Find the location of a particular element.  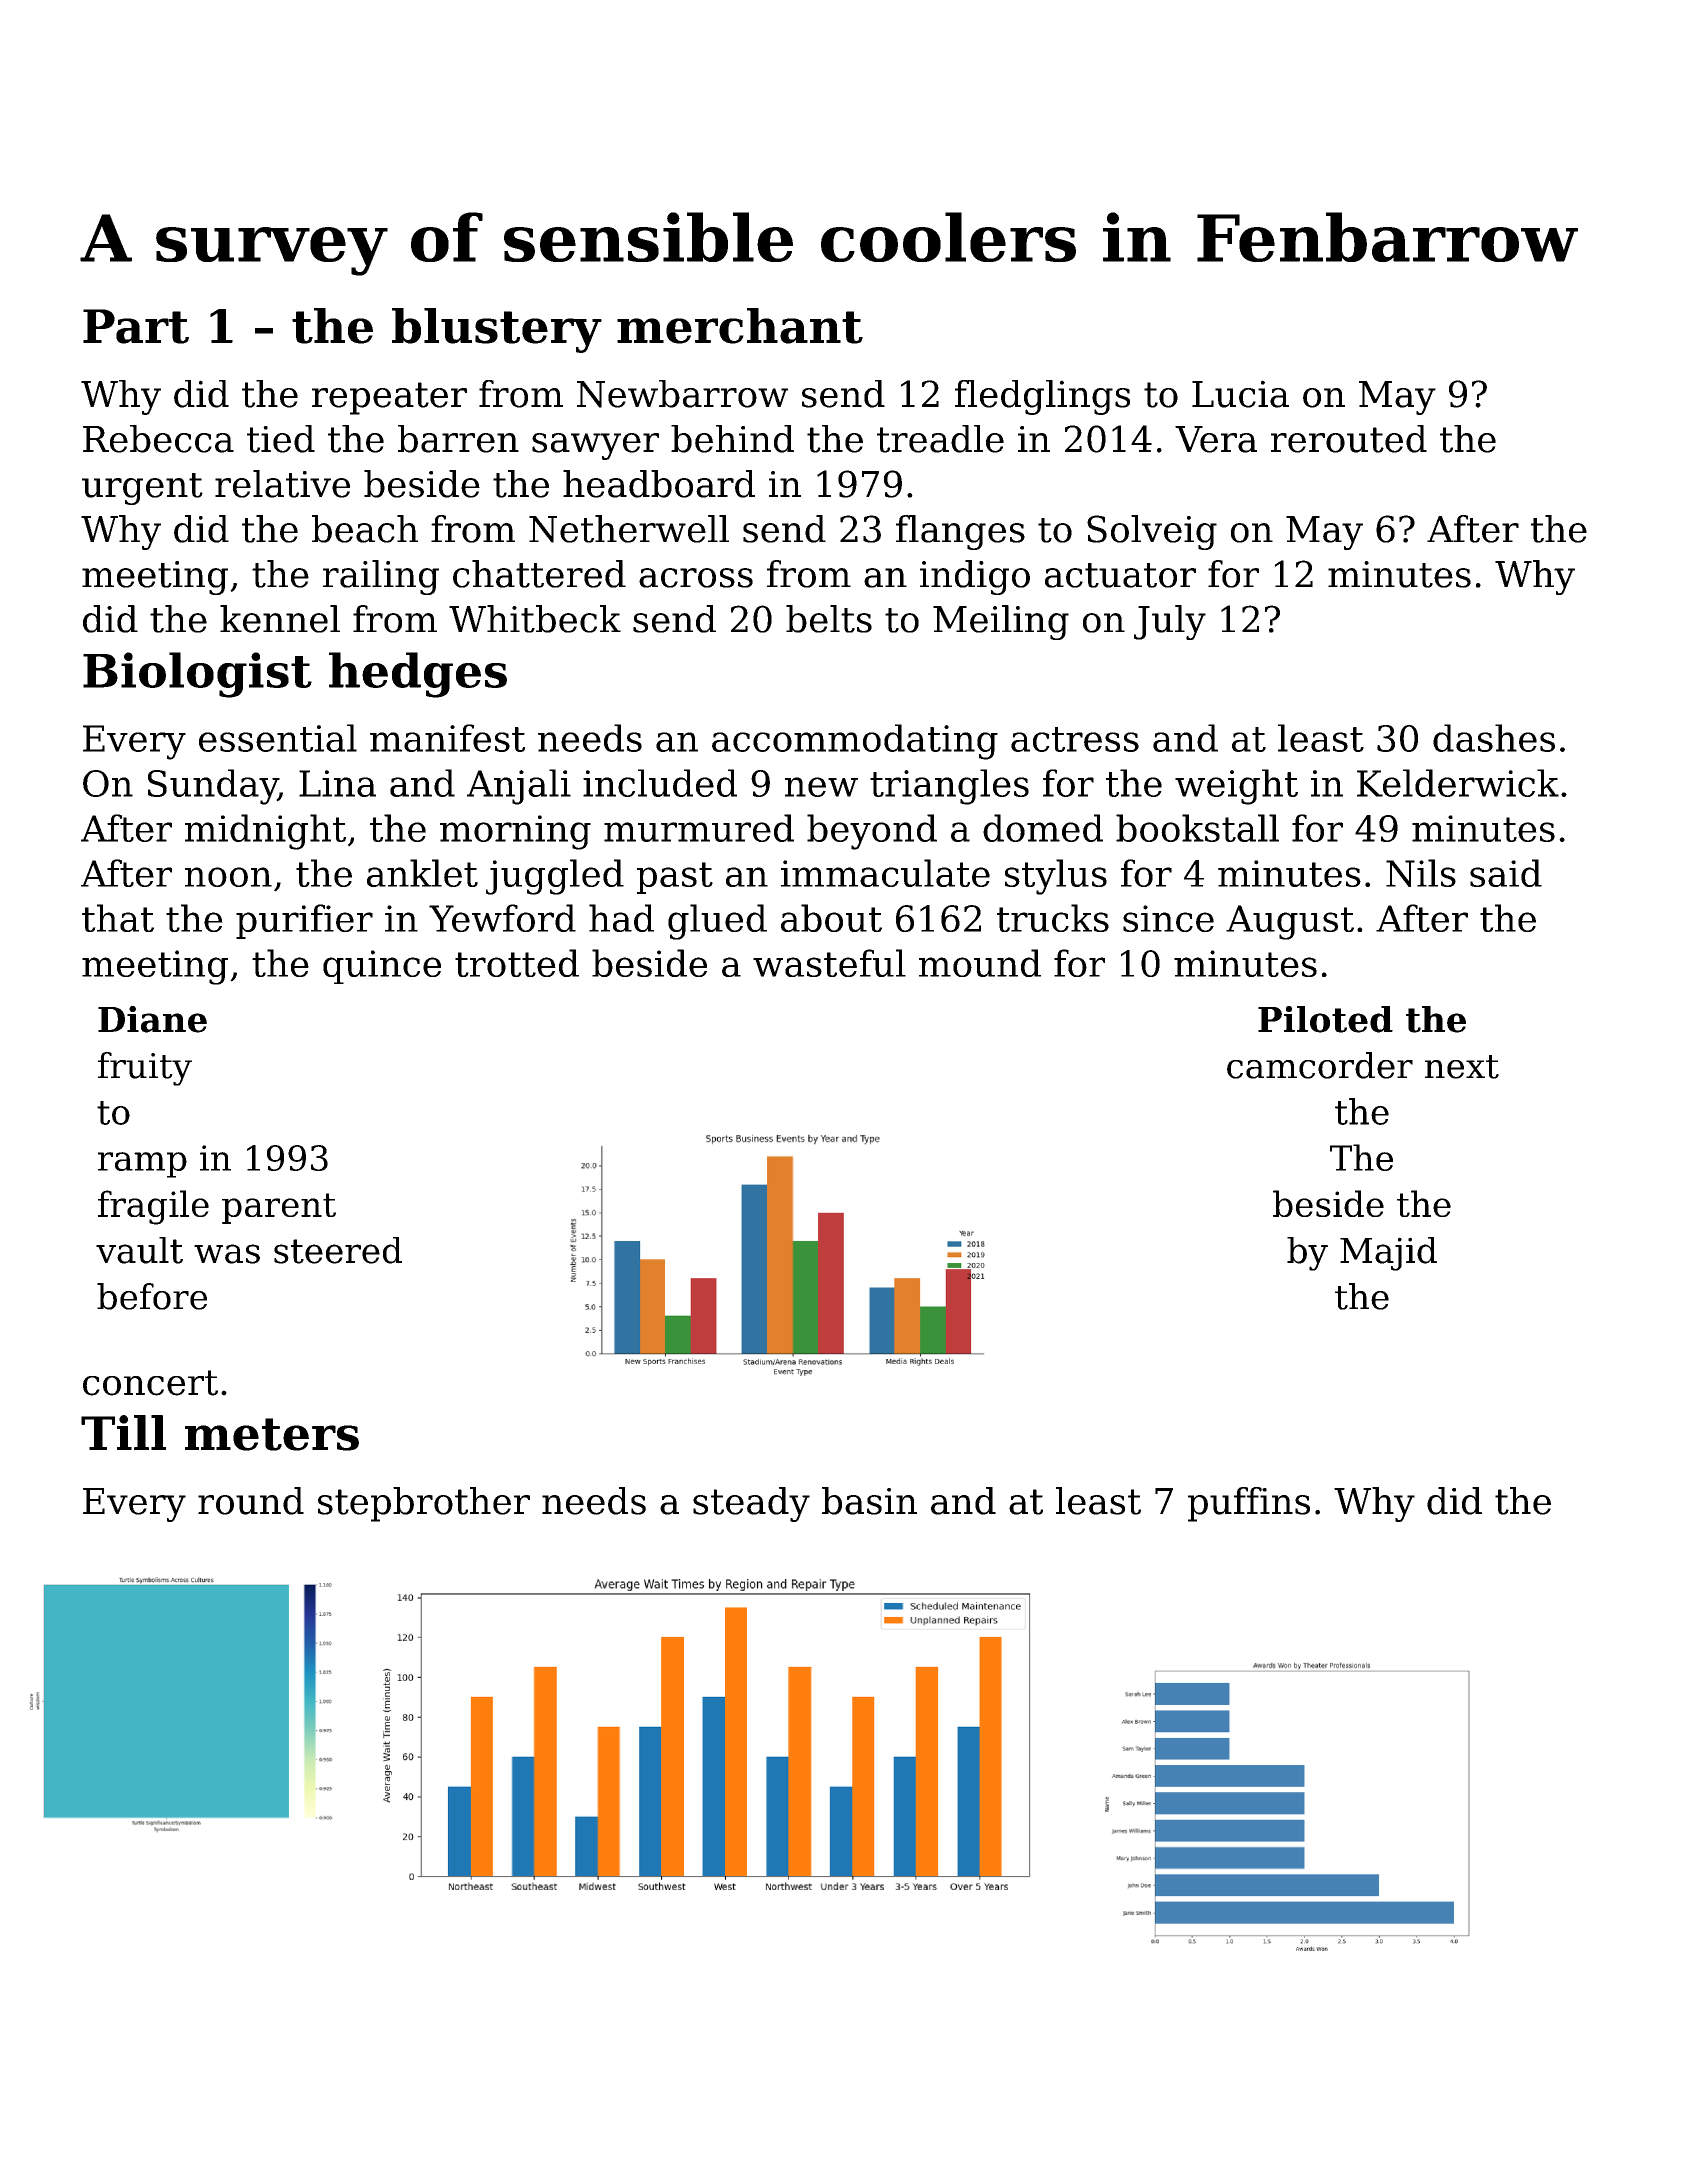

stepbrother is located at coordinates (424, 1504).
